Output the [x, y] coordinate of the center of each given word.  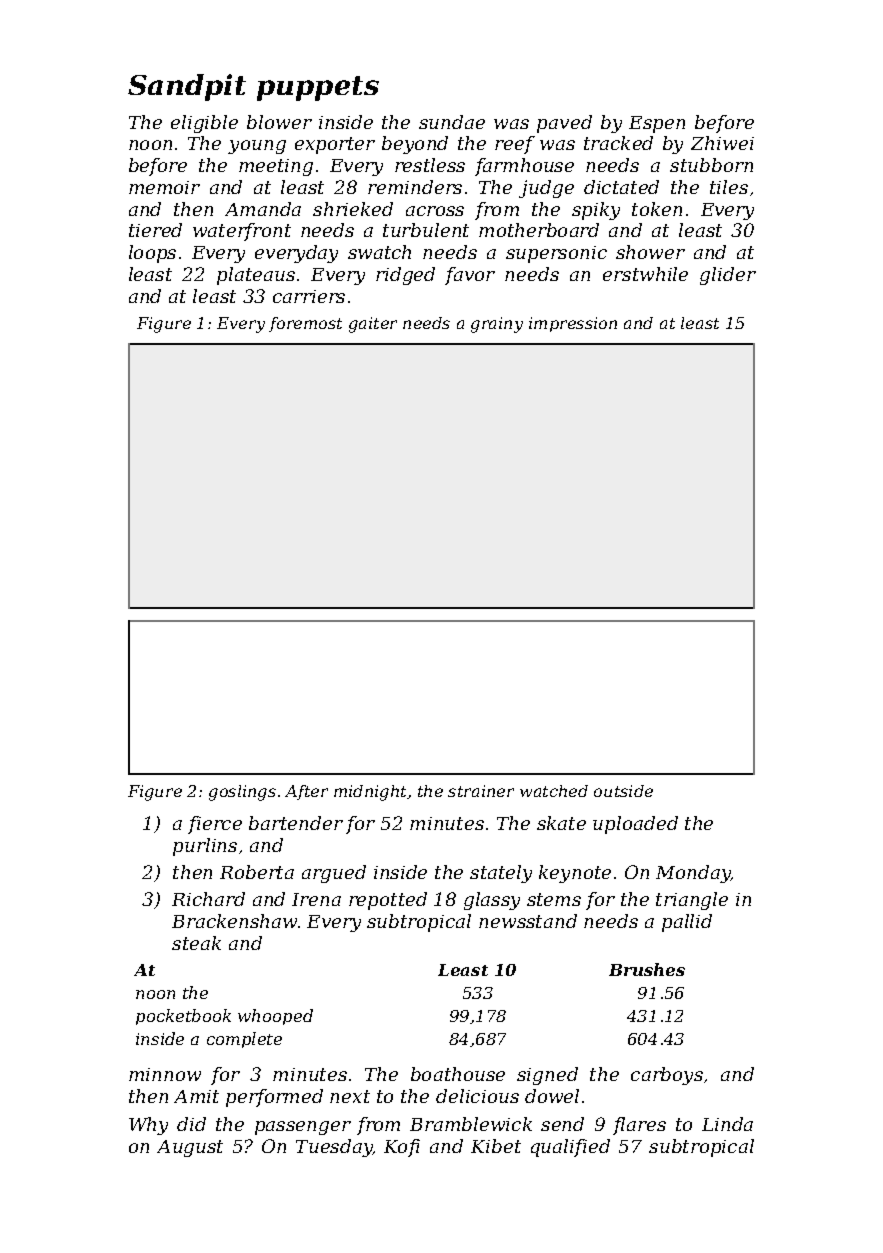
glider [728, 276]
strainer [481, 791]
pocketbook [183, 1017]
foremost [305, 324]
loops [152, 254]
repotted [388, 901]
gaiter [373, 325]
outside [623, 791]
